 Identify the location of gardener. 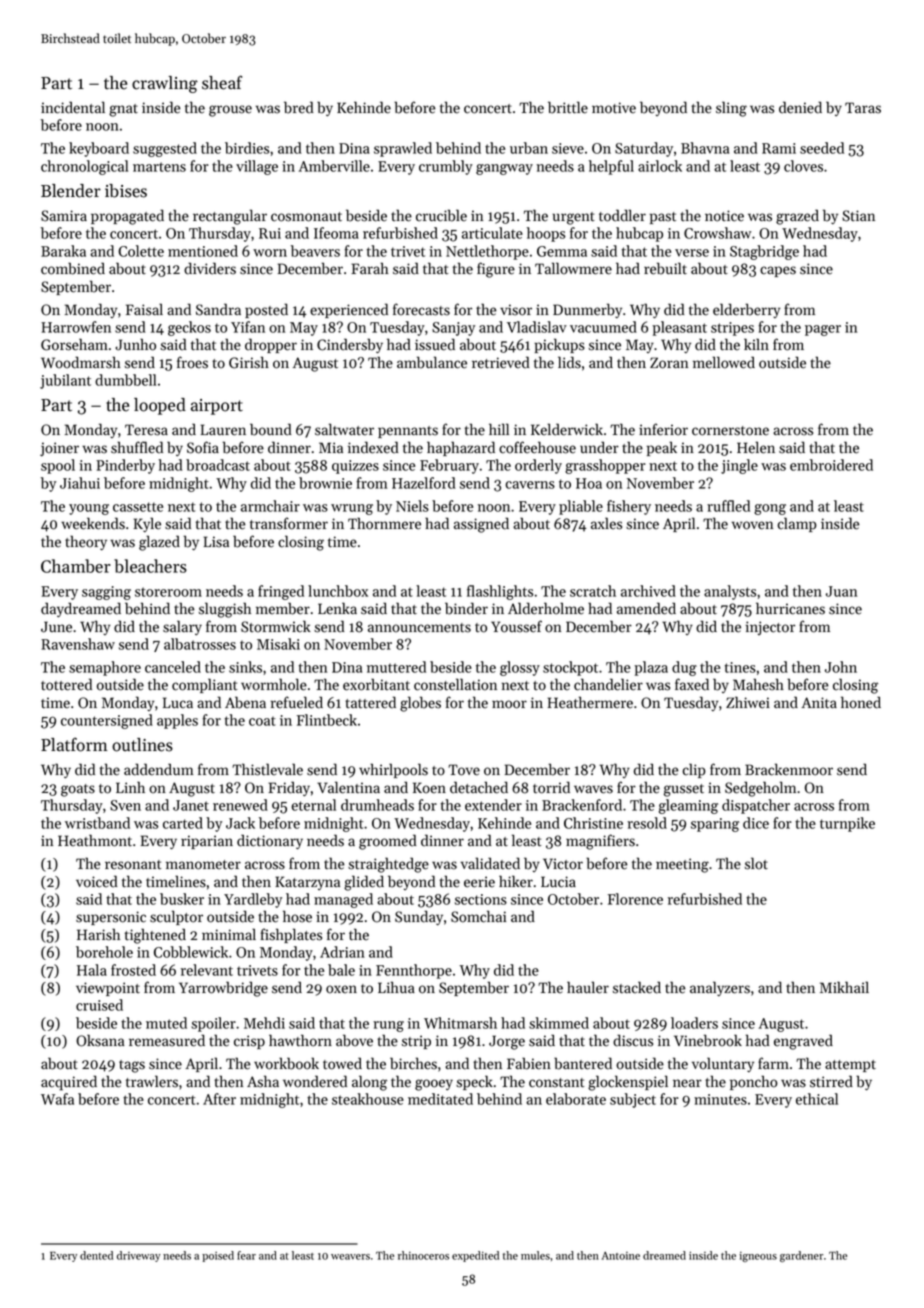
(801, 1256).
